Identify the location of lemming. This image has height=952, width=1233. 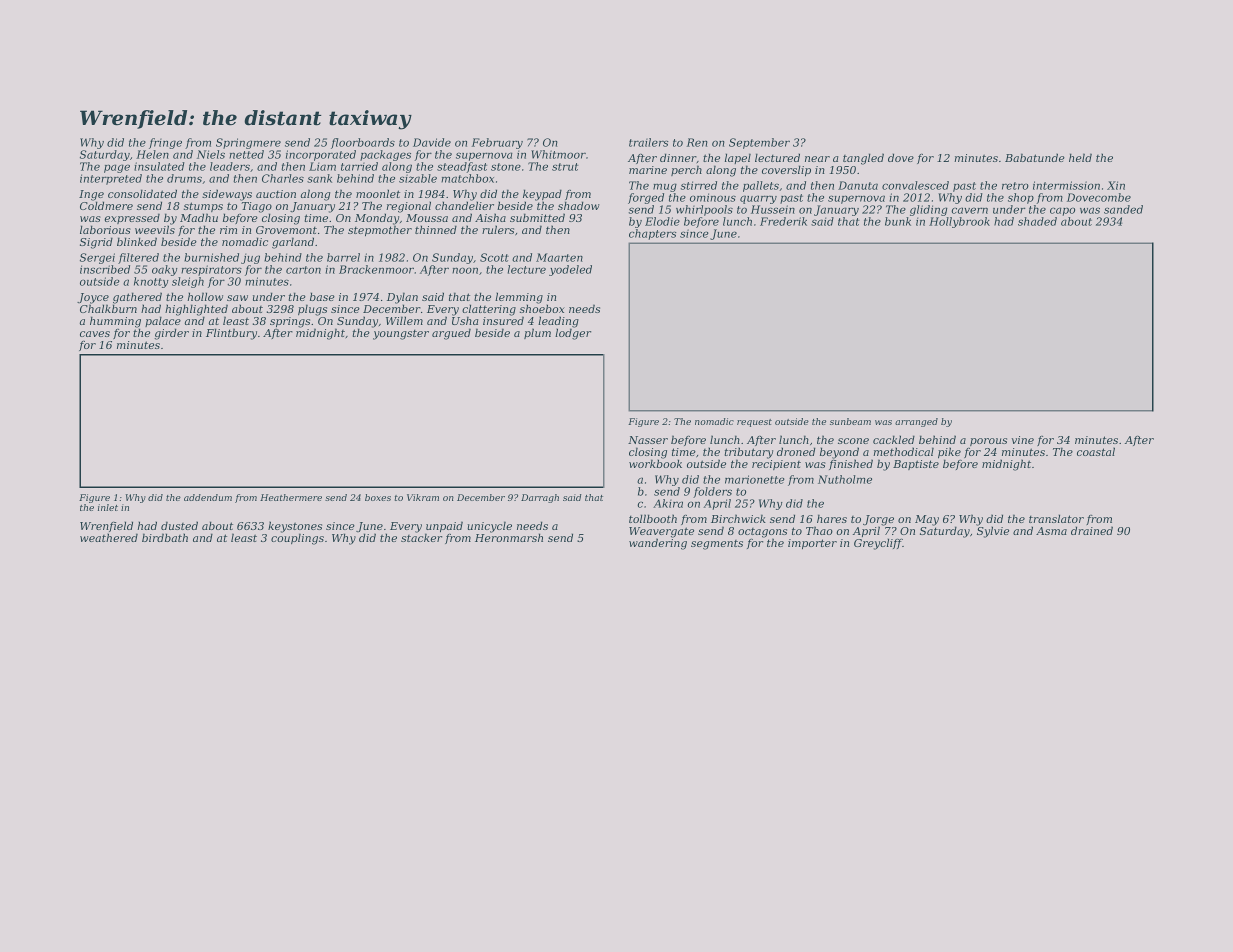
(519, 298).
